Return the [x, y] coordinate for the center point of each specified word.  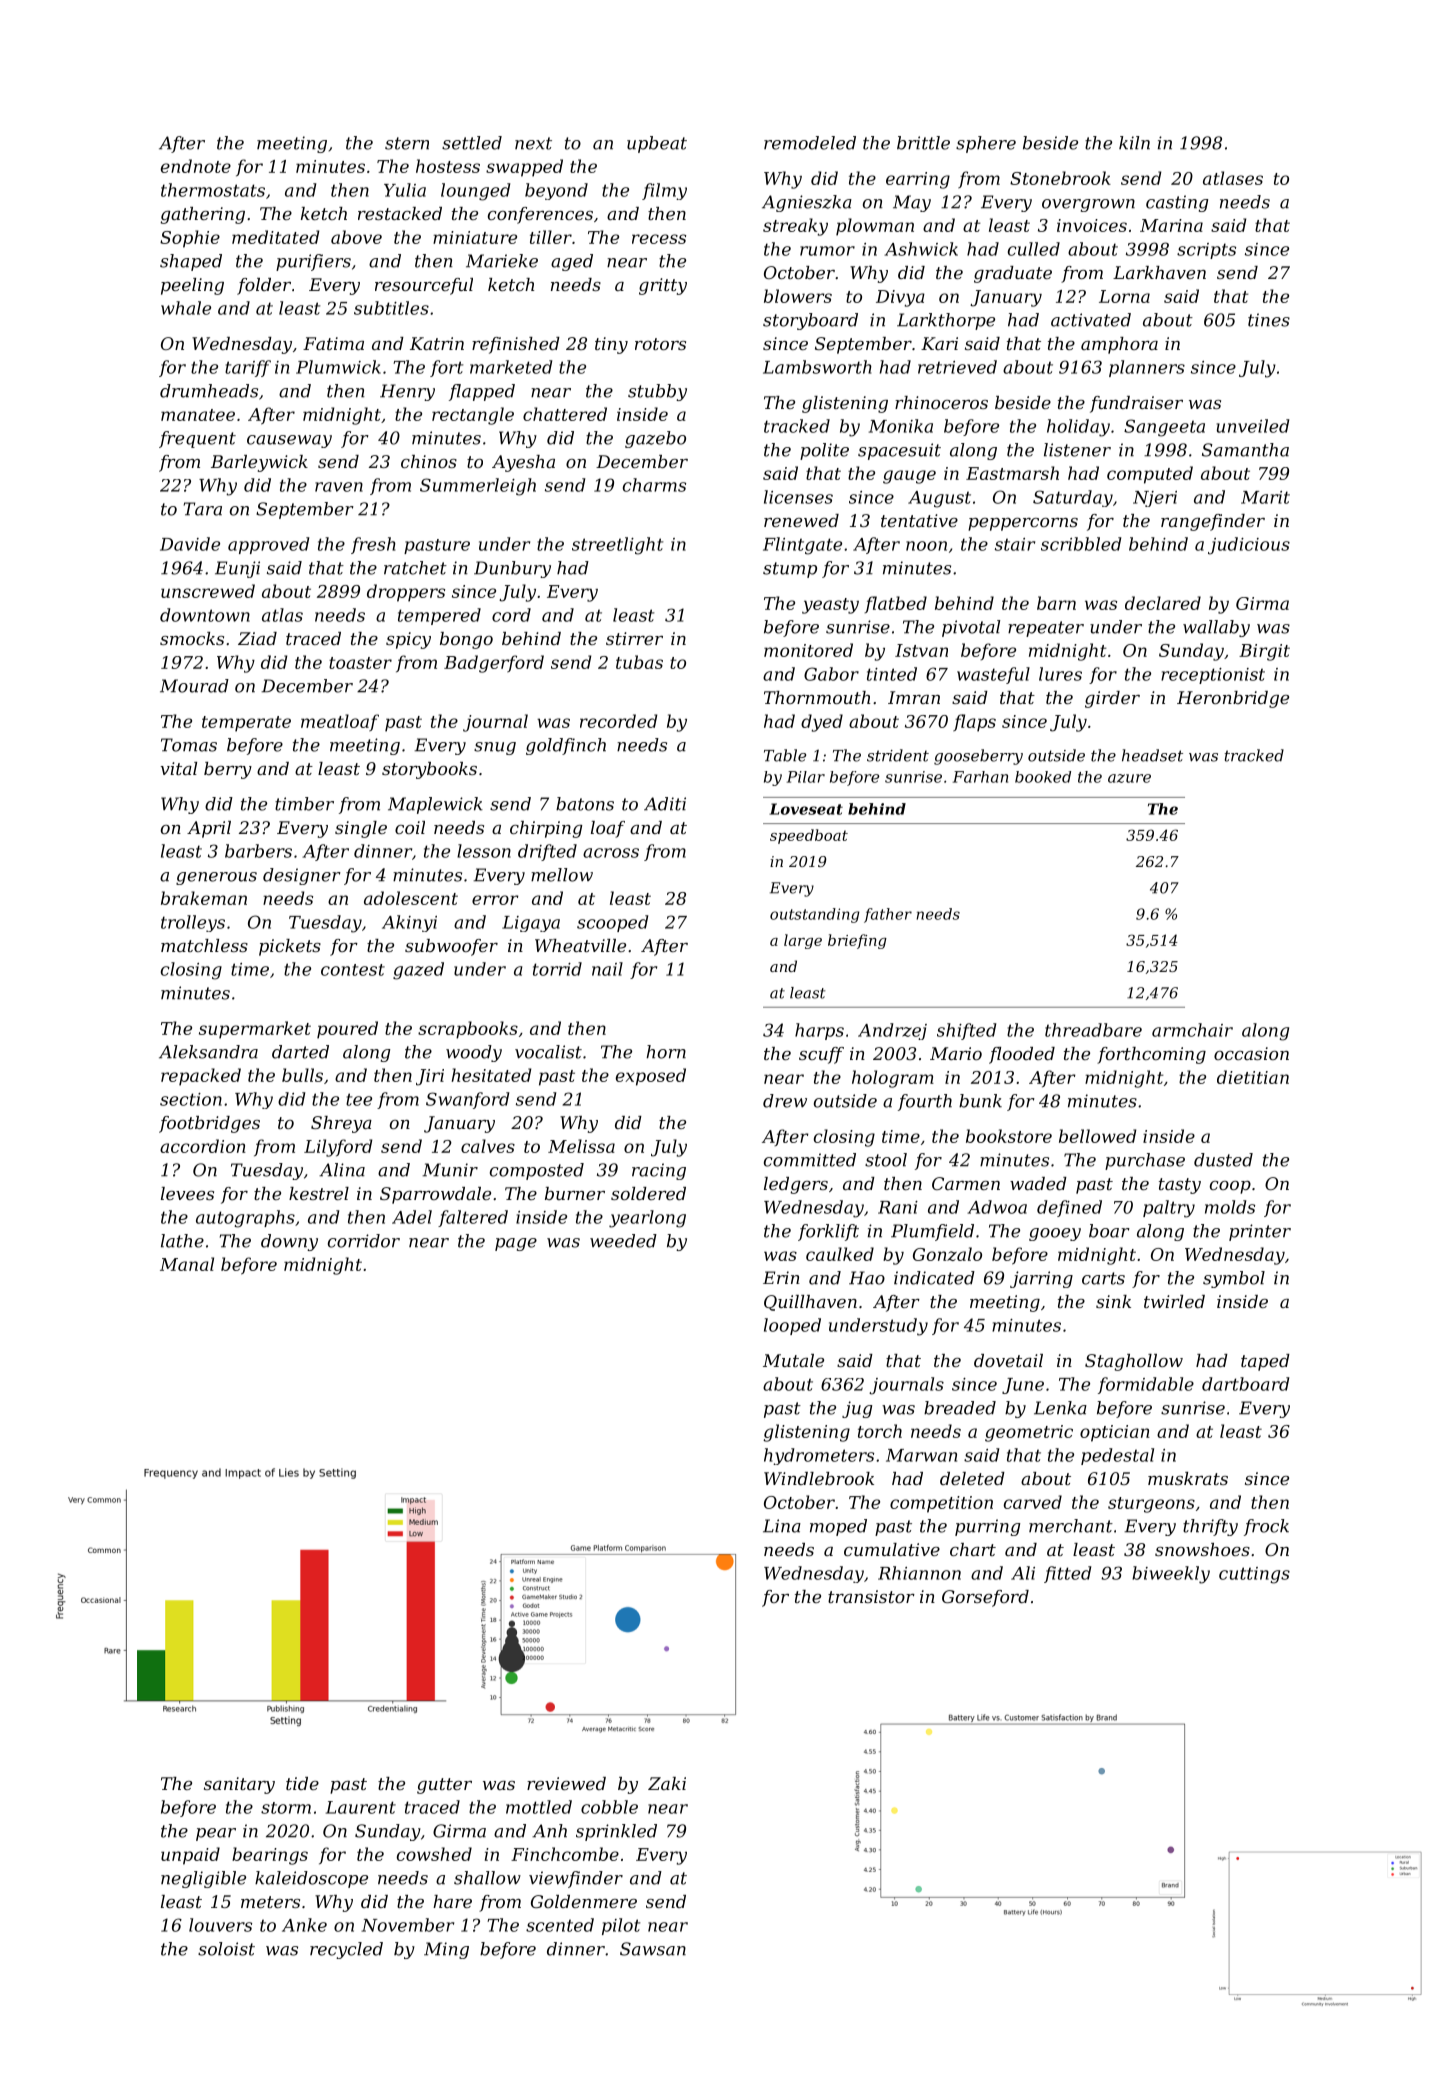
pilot [621, 1926]
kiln [1134, 143]
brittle [923, 143]
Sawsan [653, 1949]
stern [407, 143]
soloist [226, 1949]
